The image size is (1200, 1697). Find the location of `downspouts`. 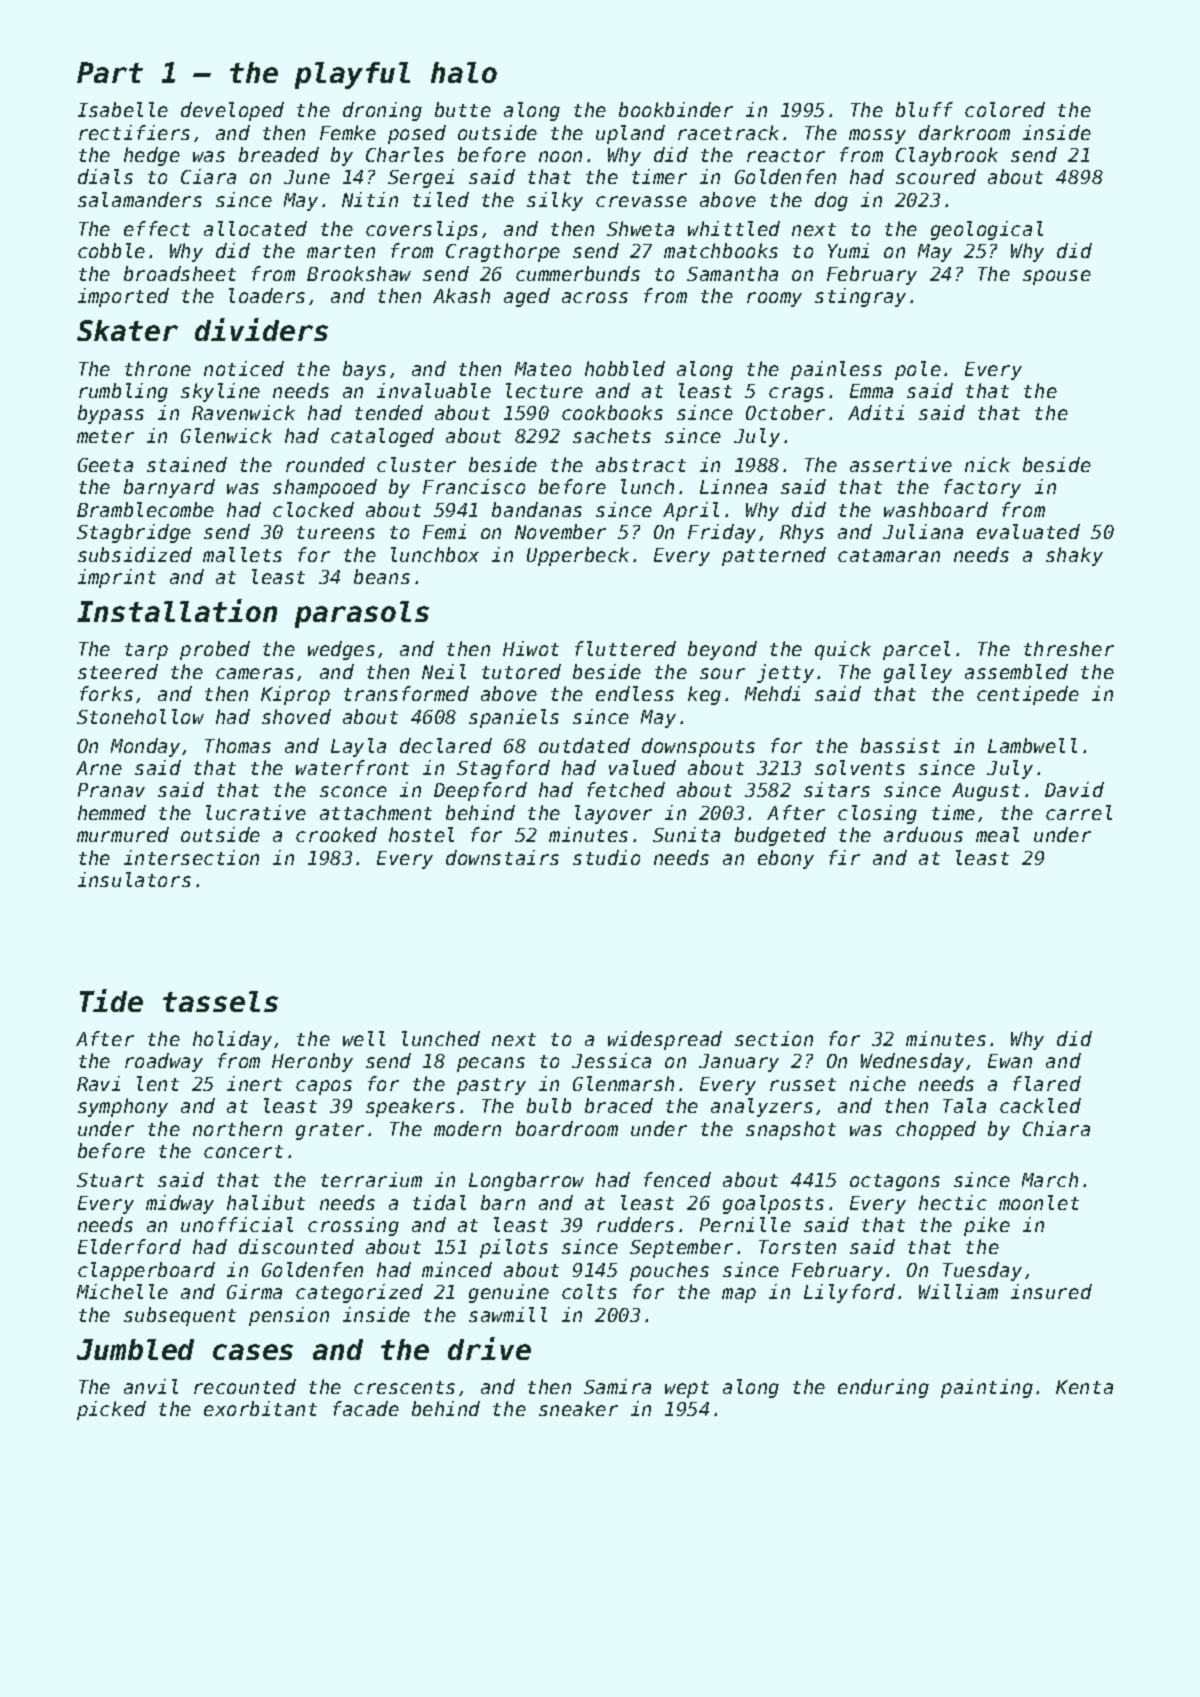

downspouts is located at coordinates (698, 747).
